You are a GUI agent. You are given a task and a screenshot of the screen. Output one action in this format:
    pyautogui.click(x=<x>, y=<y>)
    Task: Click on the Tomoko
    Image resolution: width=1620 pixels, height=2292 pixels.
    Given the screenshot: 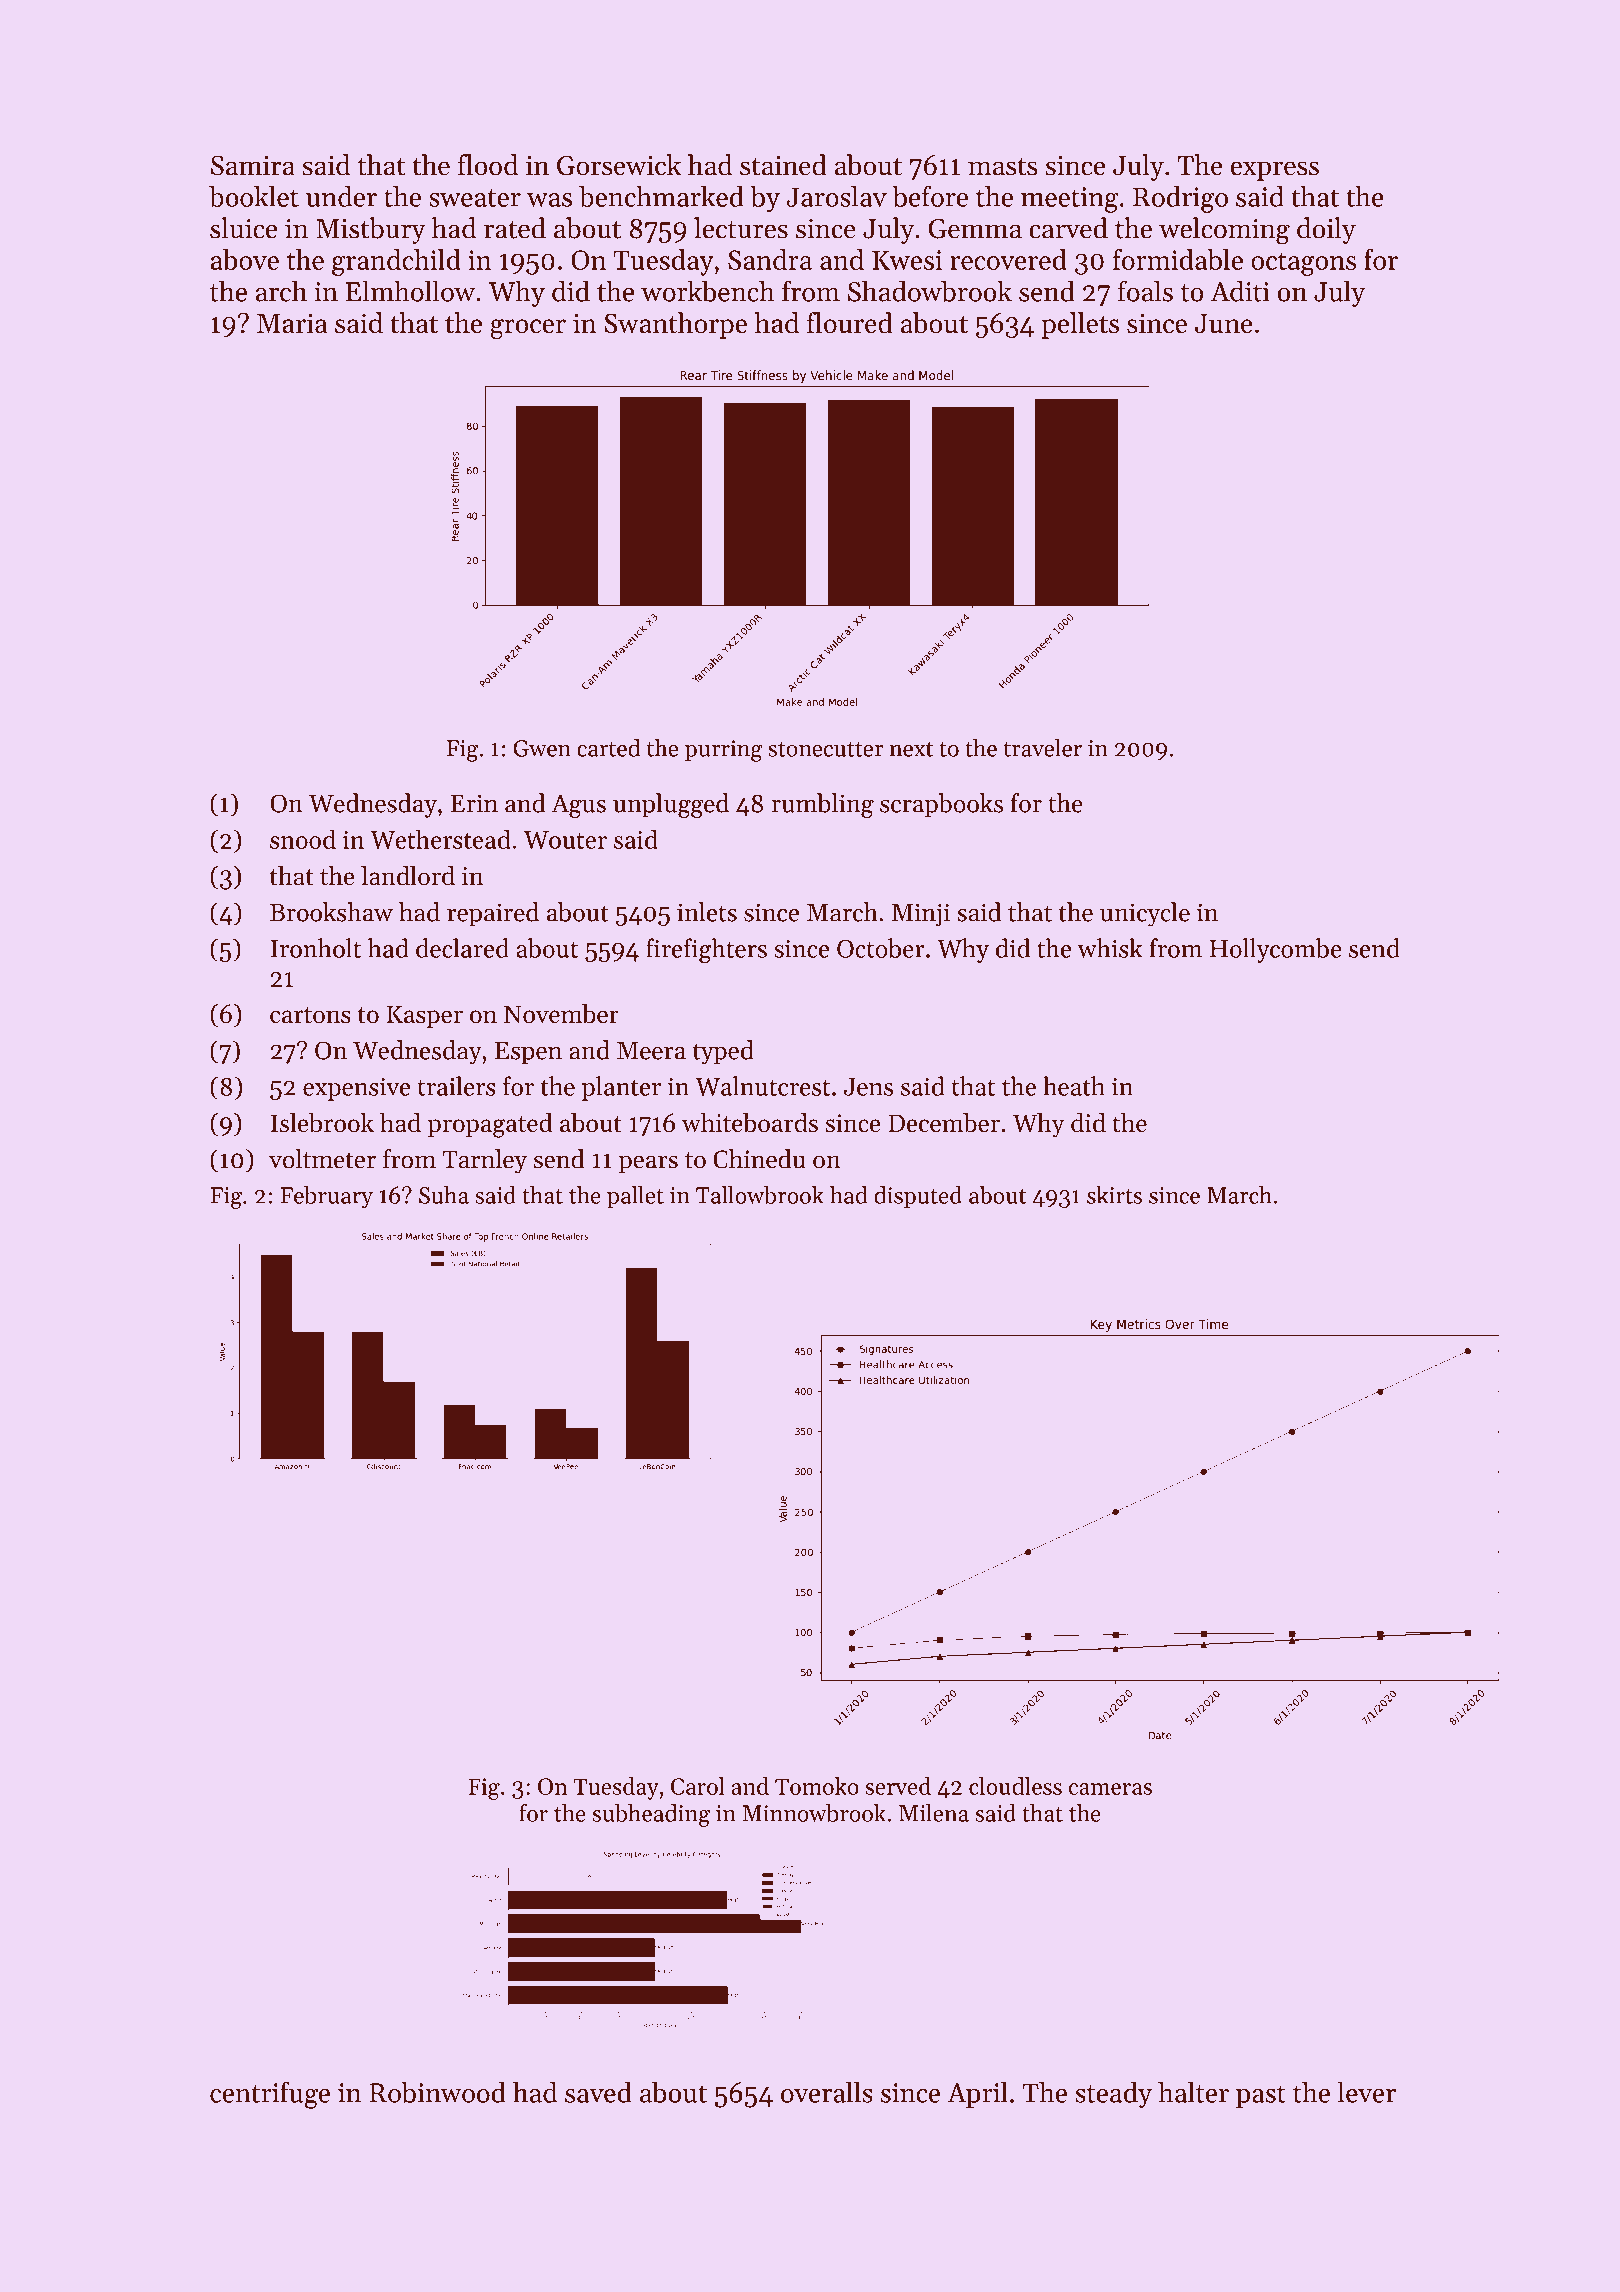 What is the action you would take?
    pyautogui.click(x=817, y=1786)
